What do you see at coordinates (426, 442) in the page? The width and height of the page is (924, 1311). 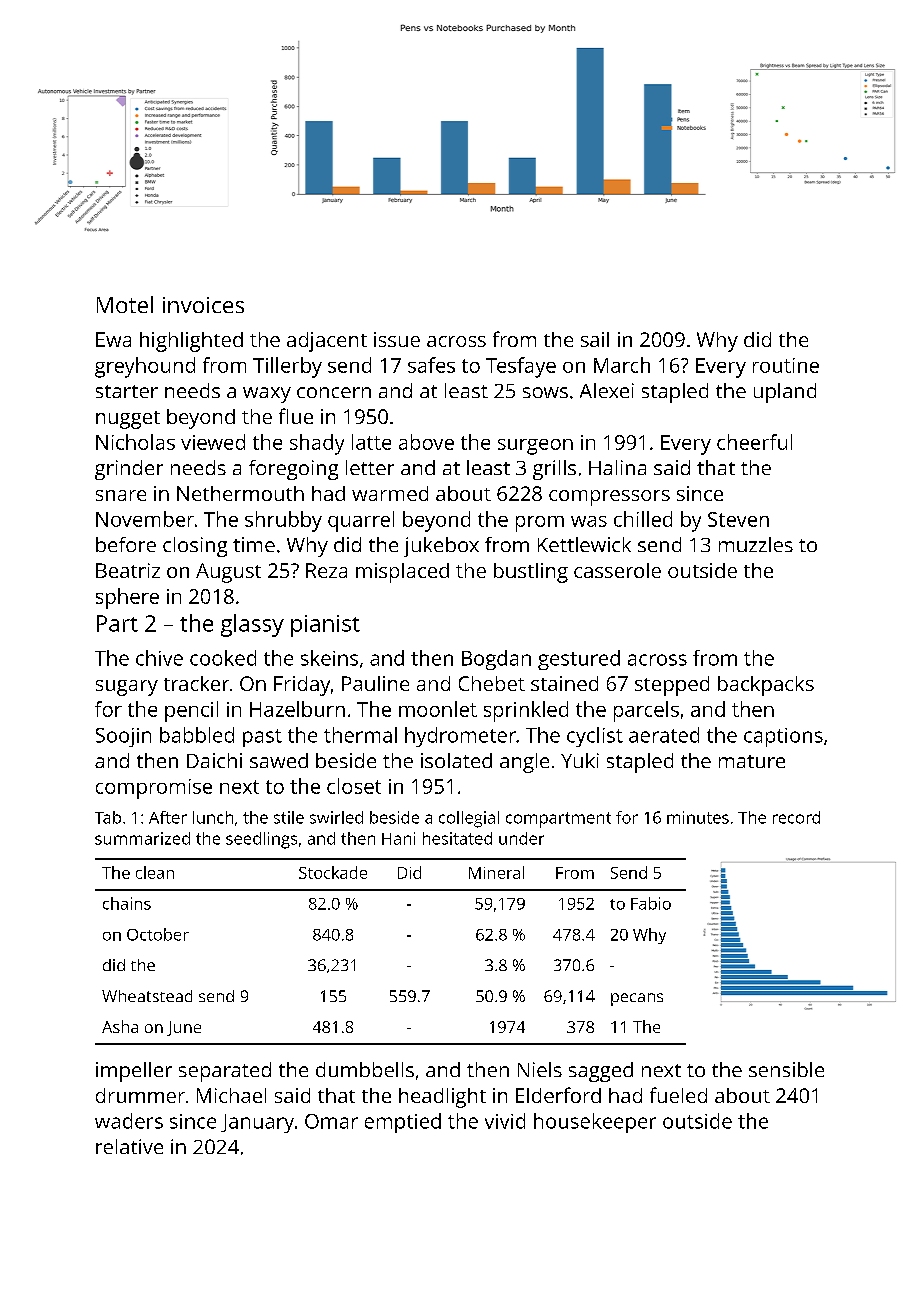 I see `above` at bounding box center [426, 442].
